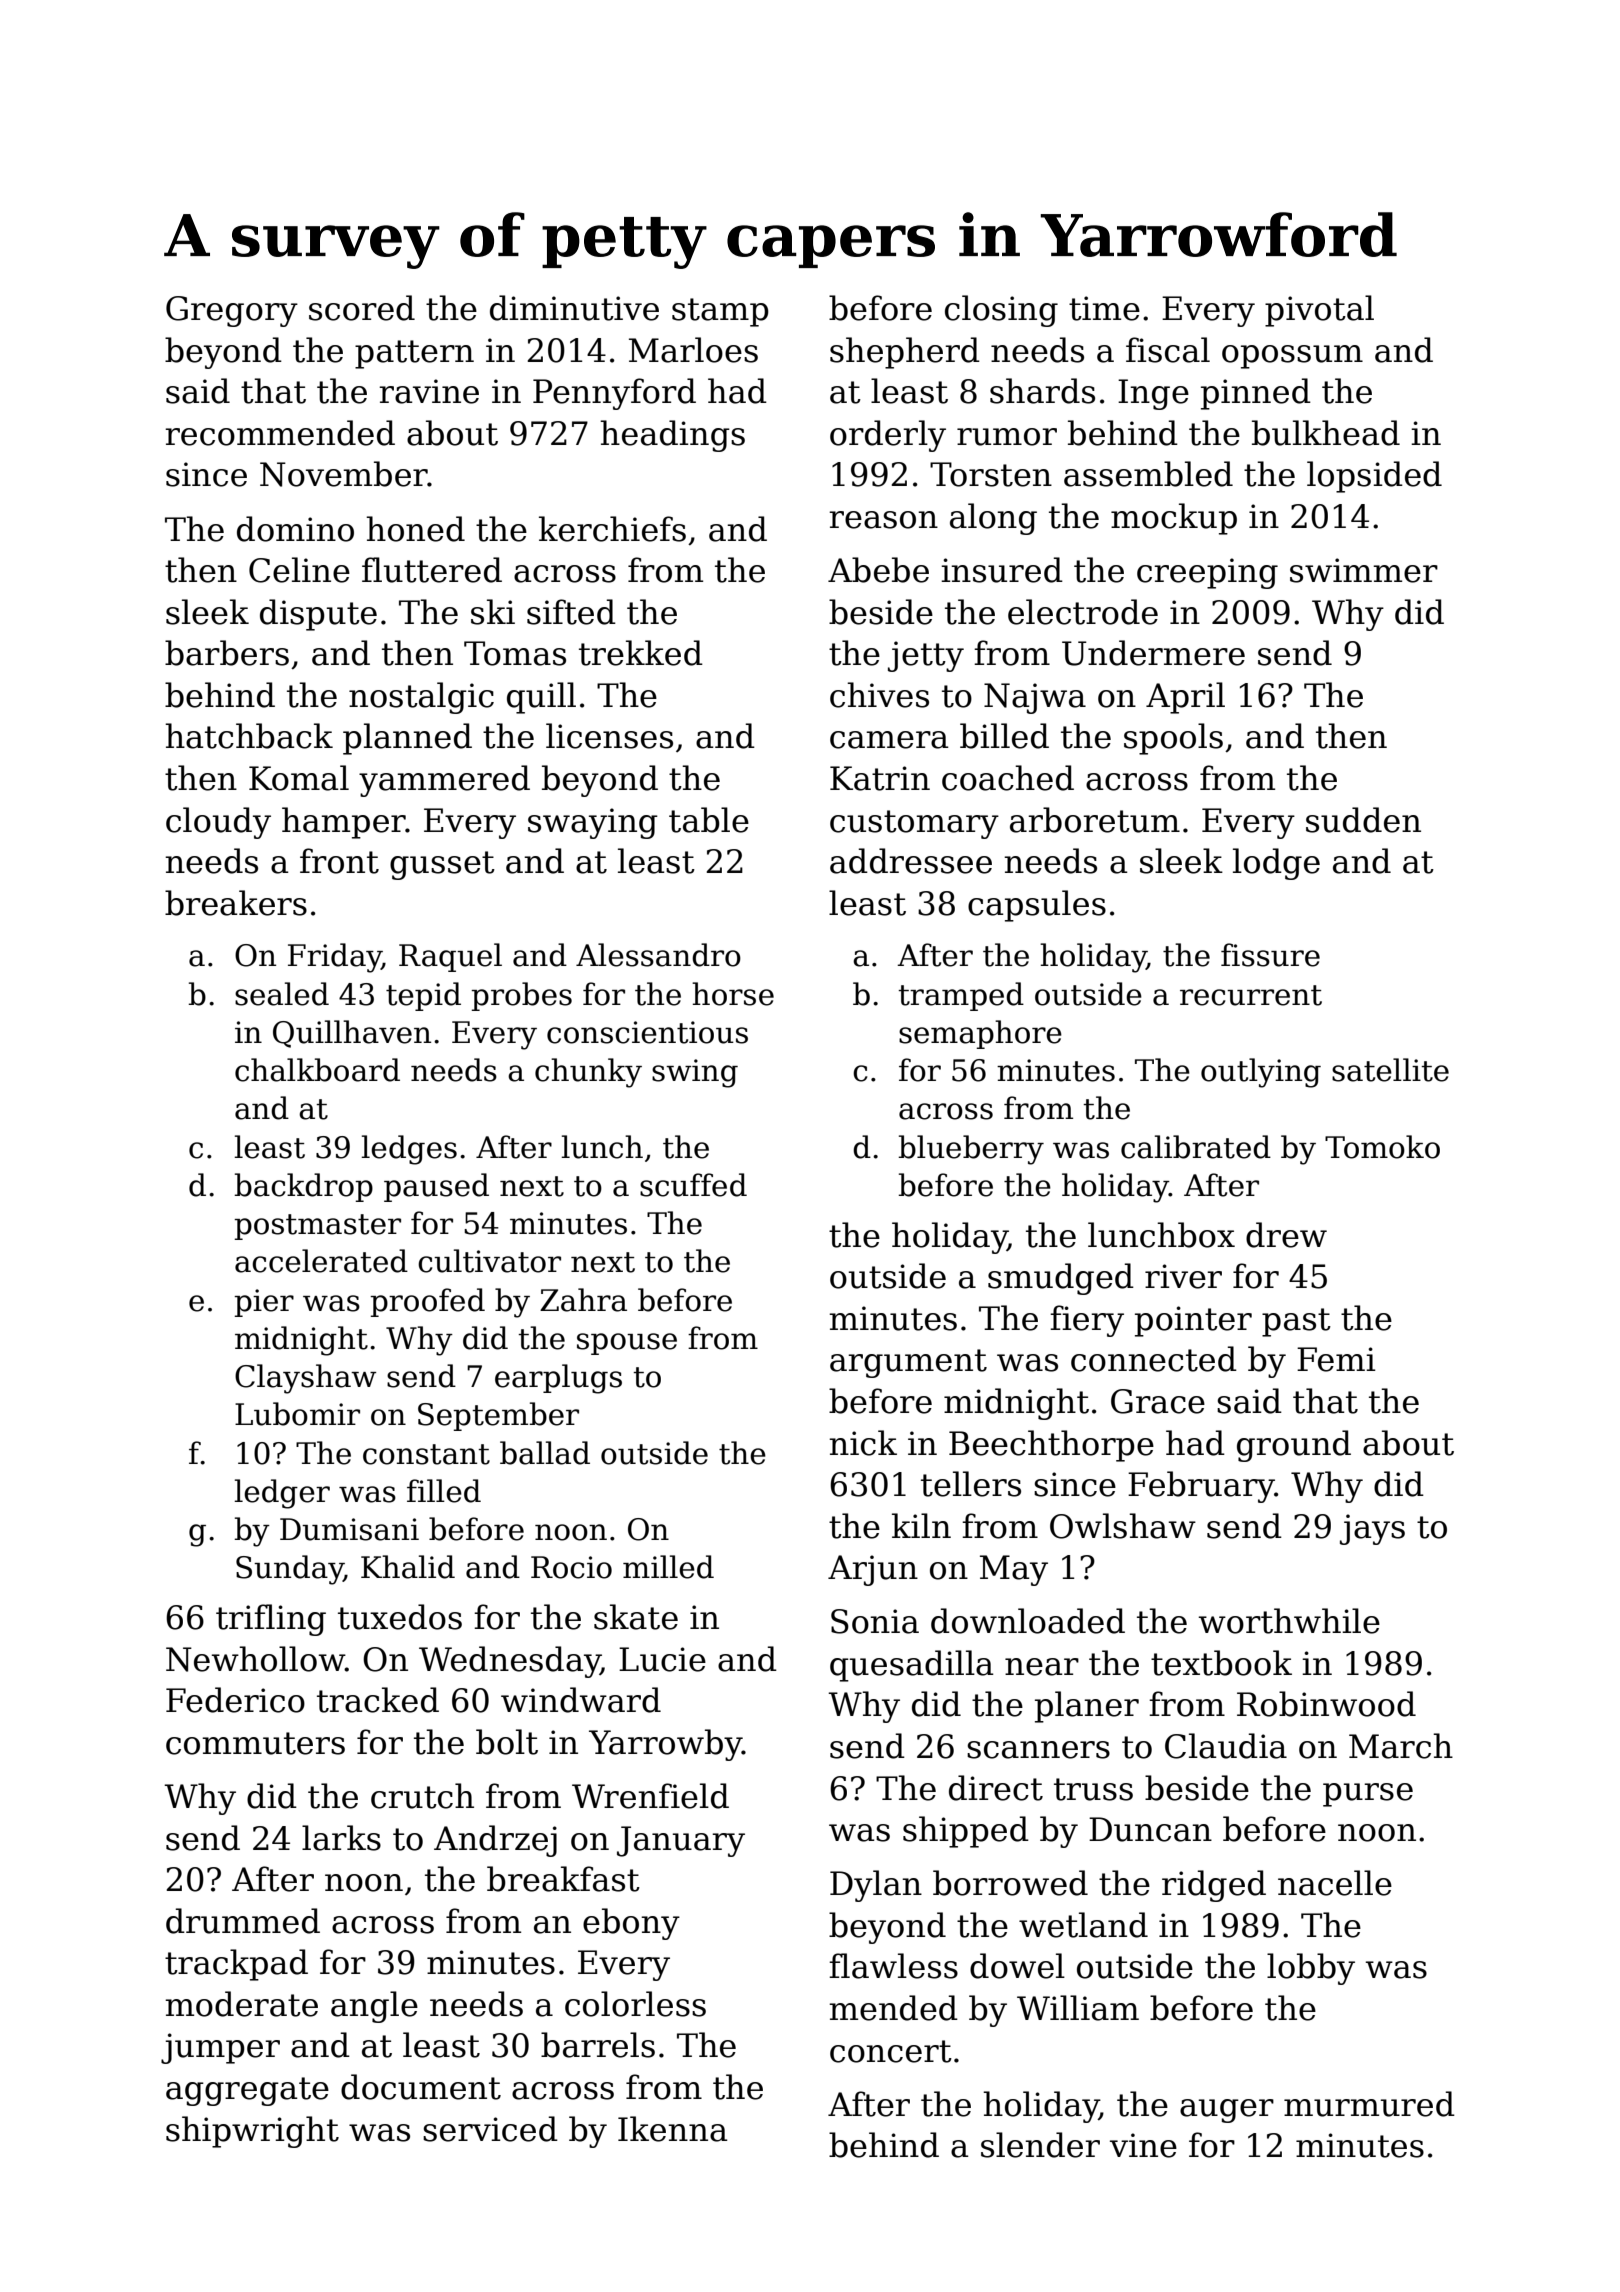 The image size is (1620, 2292). Describe the element at coordinates (490, 2129) in the document. I see `serviced` at that location.
